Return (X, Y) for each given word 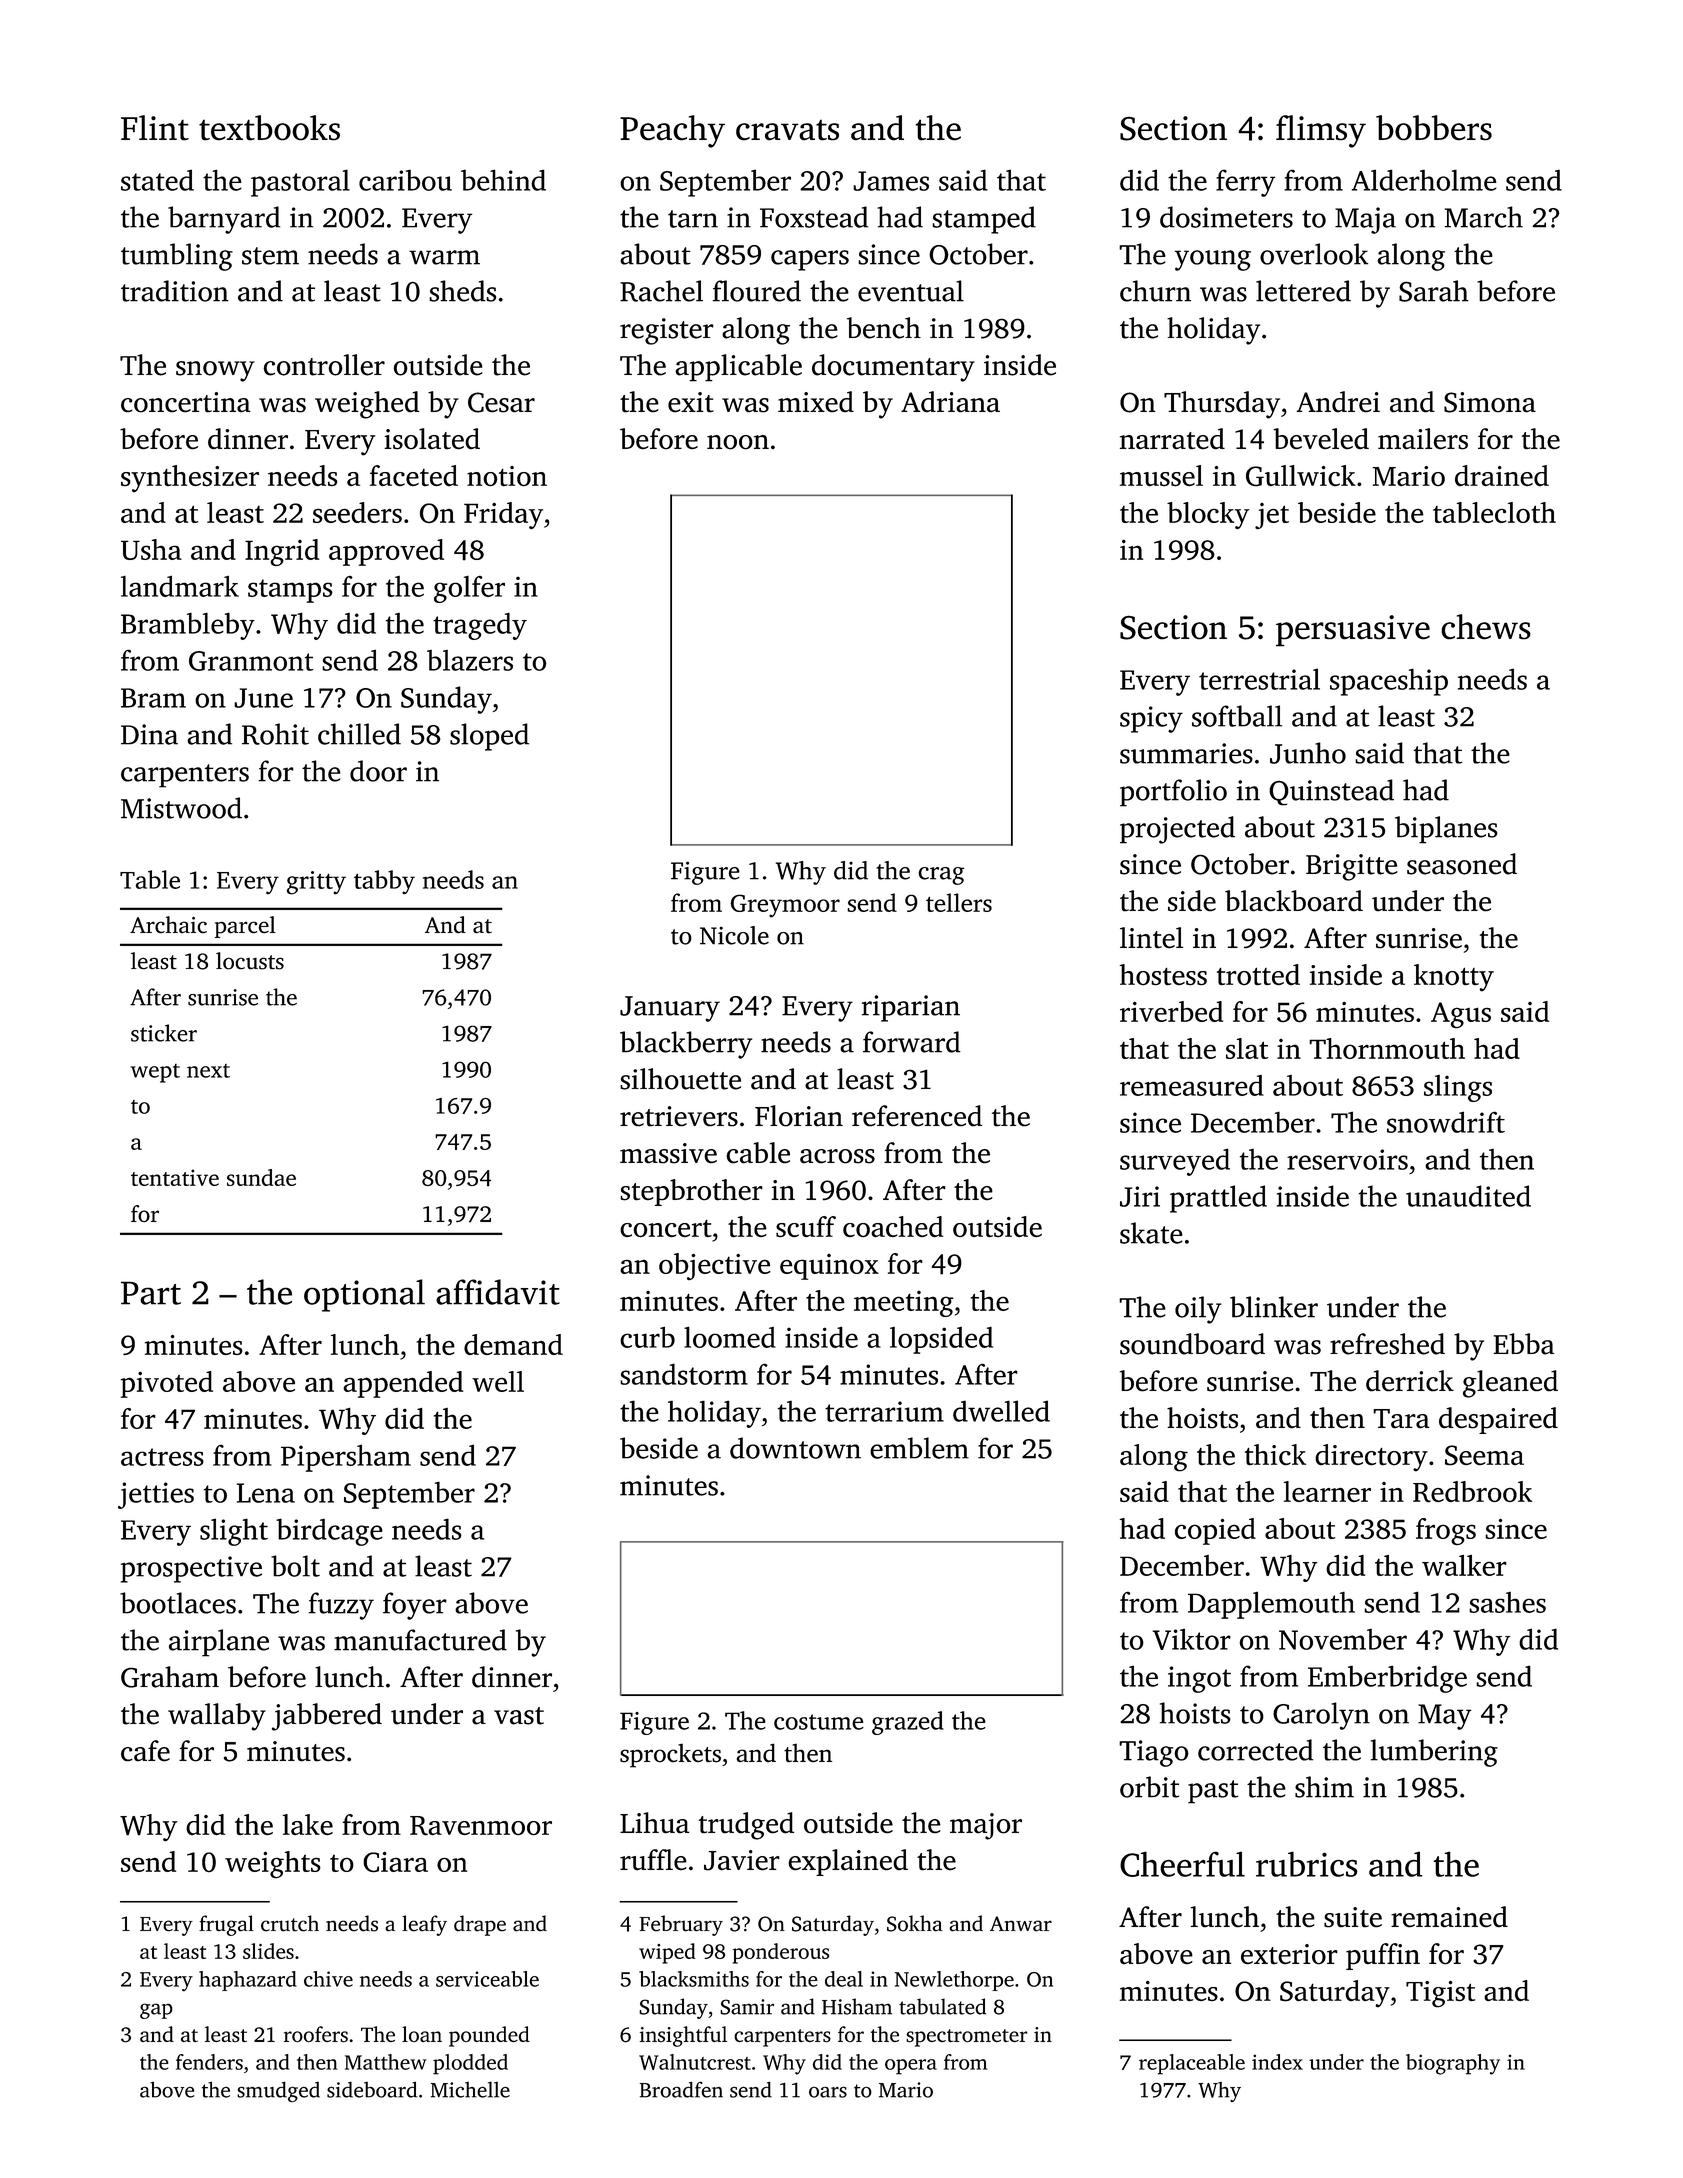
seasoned (1462, 864)
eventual (911, 291)
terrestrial (1259, 679)
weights (273, 1865)
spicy (1151, 719)
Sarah (1434, 291)
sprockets (670, 1755)
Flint (155, 128)
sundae (261, 1177)
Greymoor (785, 906)
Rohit (275, 734)
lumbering (1434, 1753)
